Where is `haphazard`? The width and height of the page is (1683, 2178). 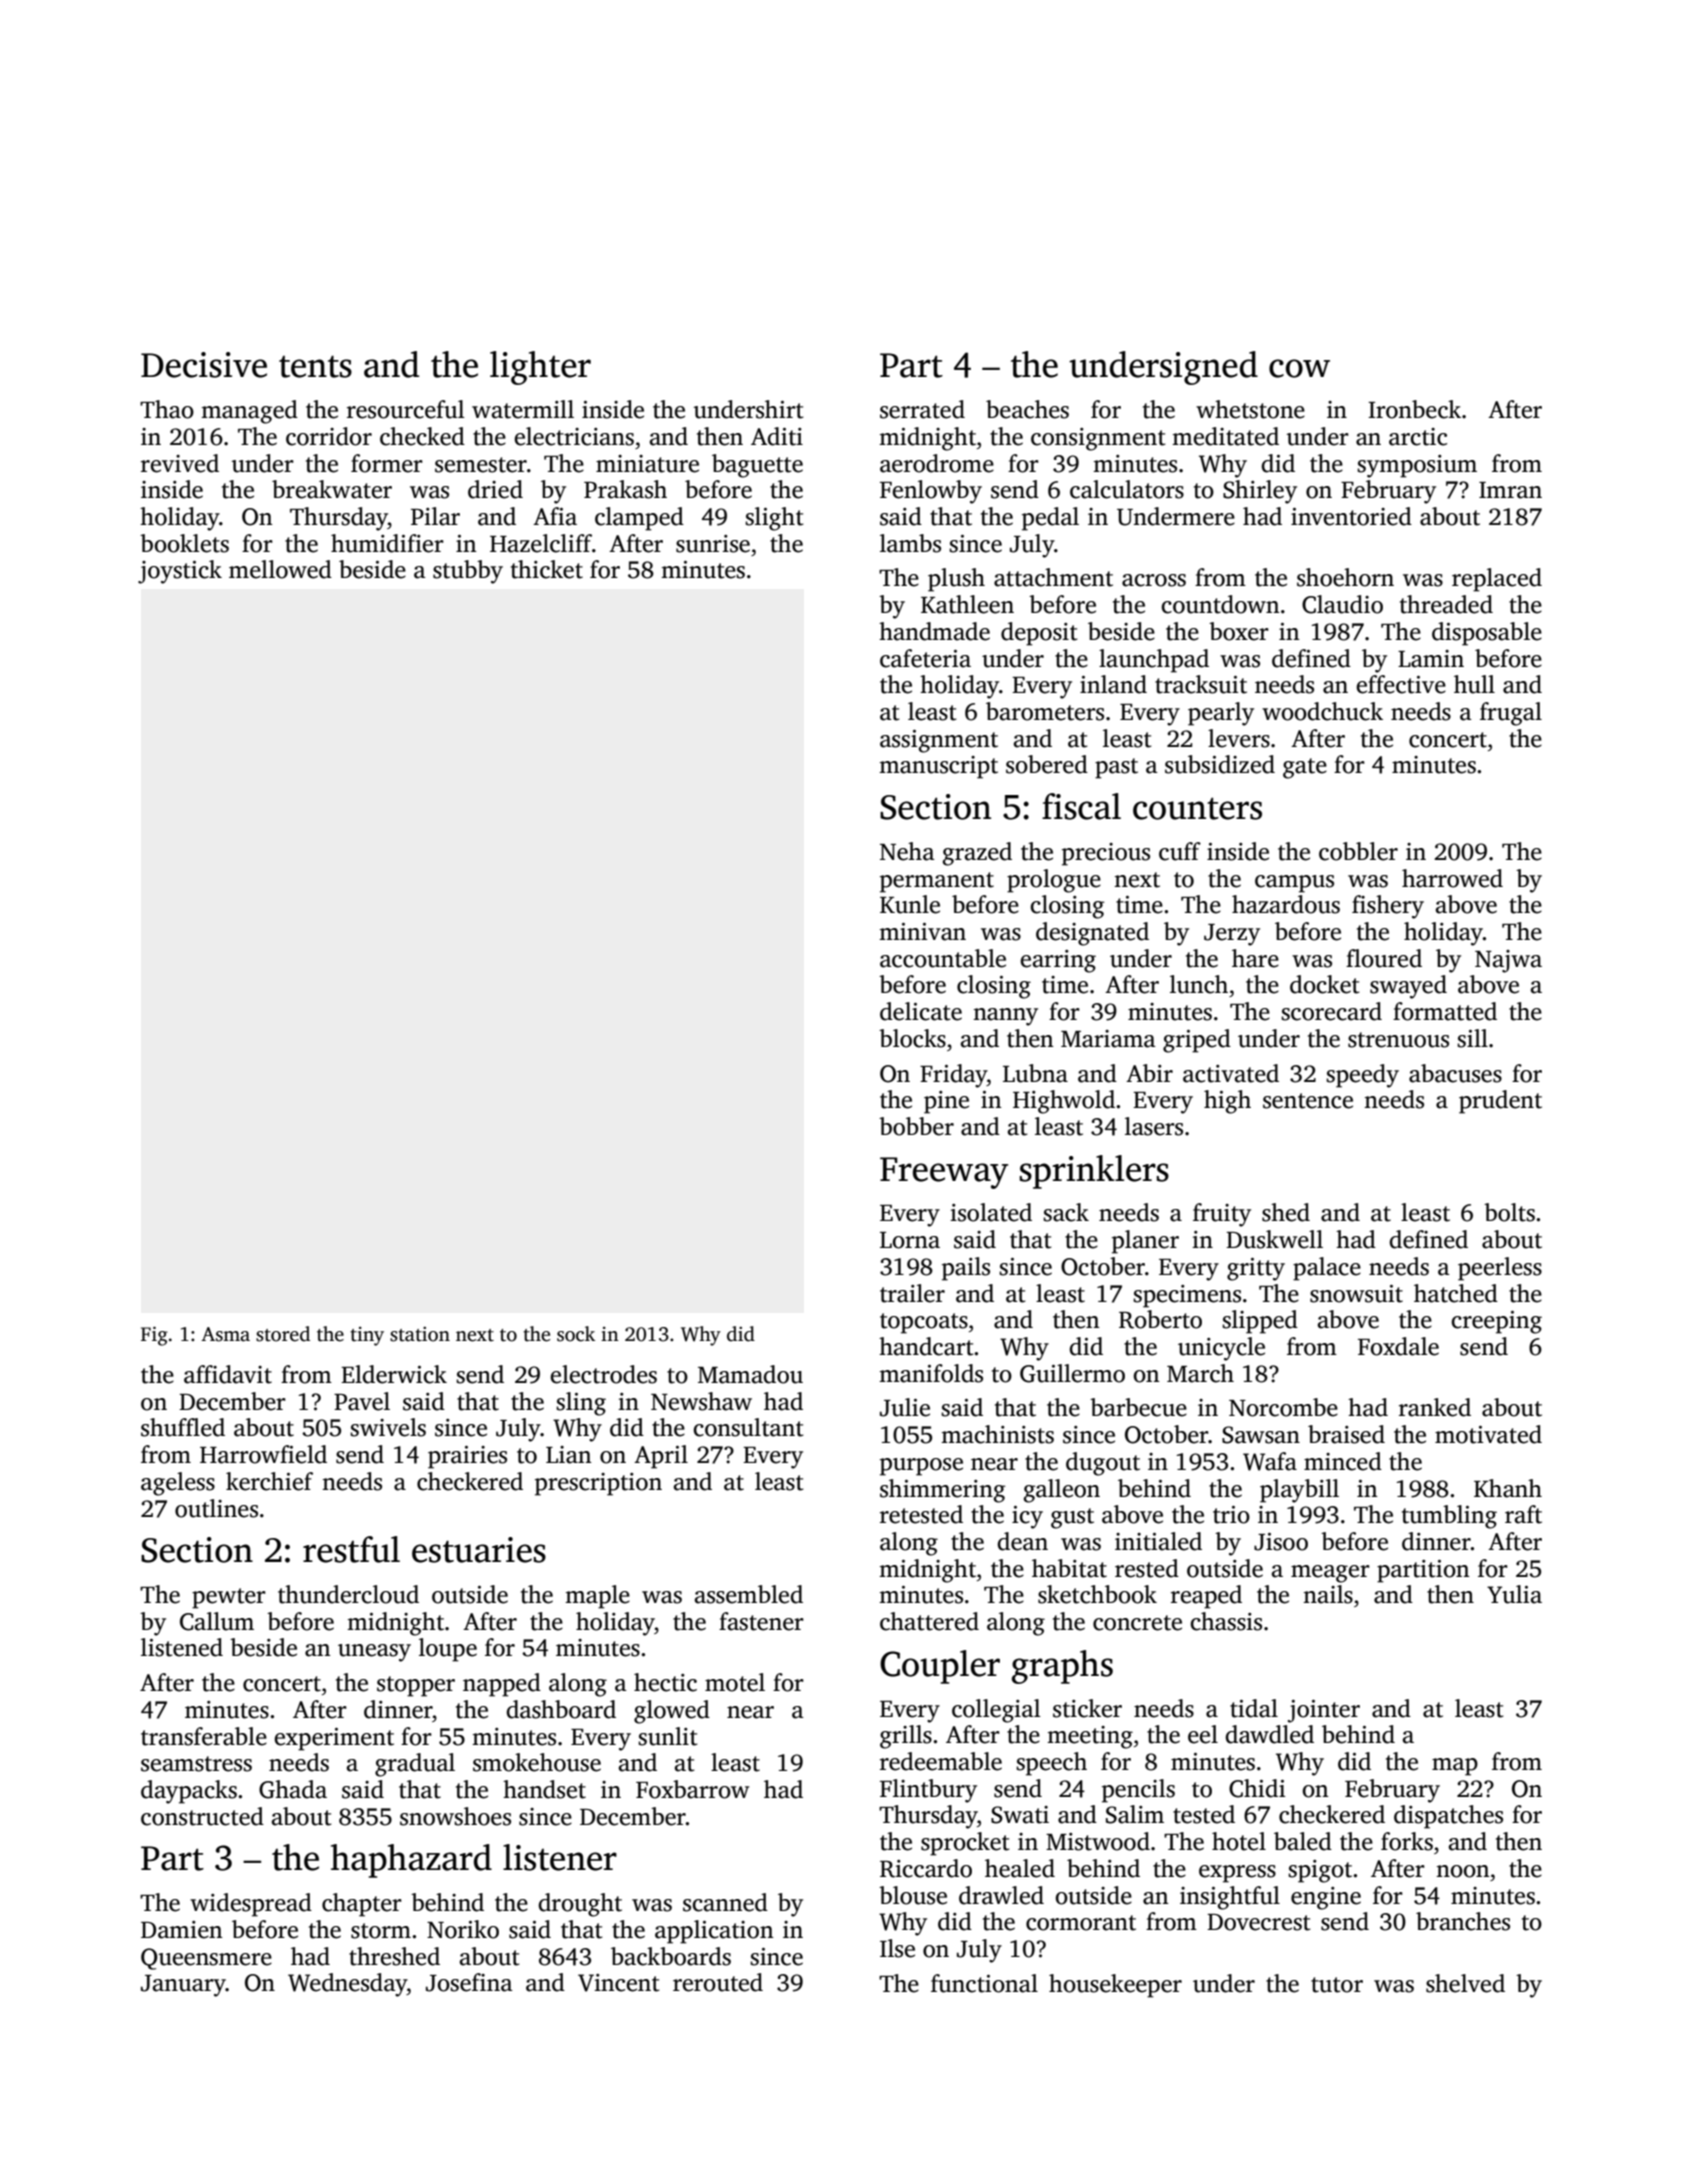
haphazard is located at coordinates (411, 1861).
